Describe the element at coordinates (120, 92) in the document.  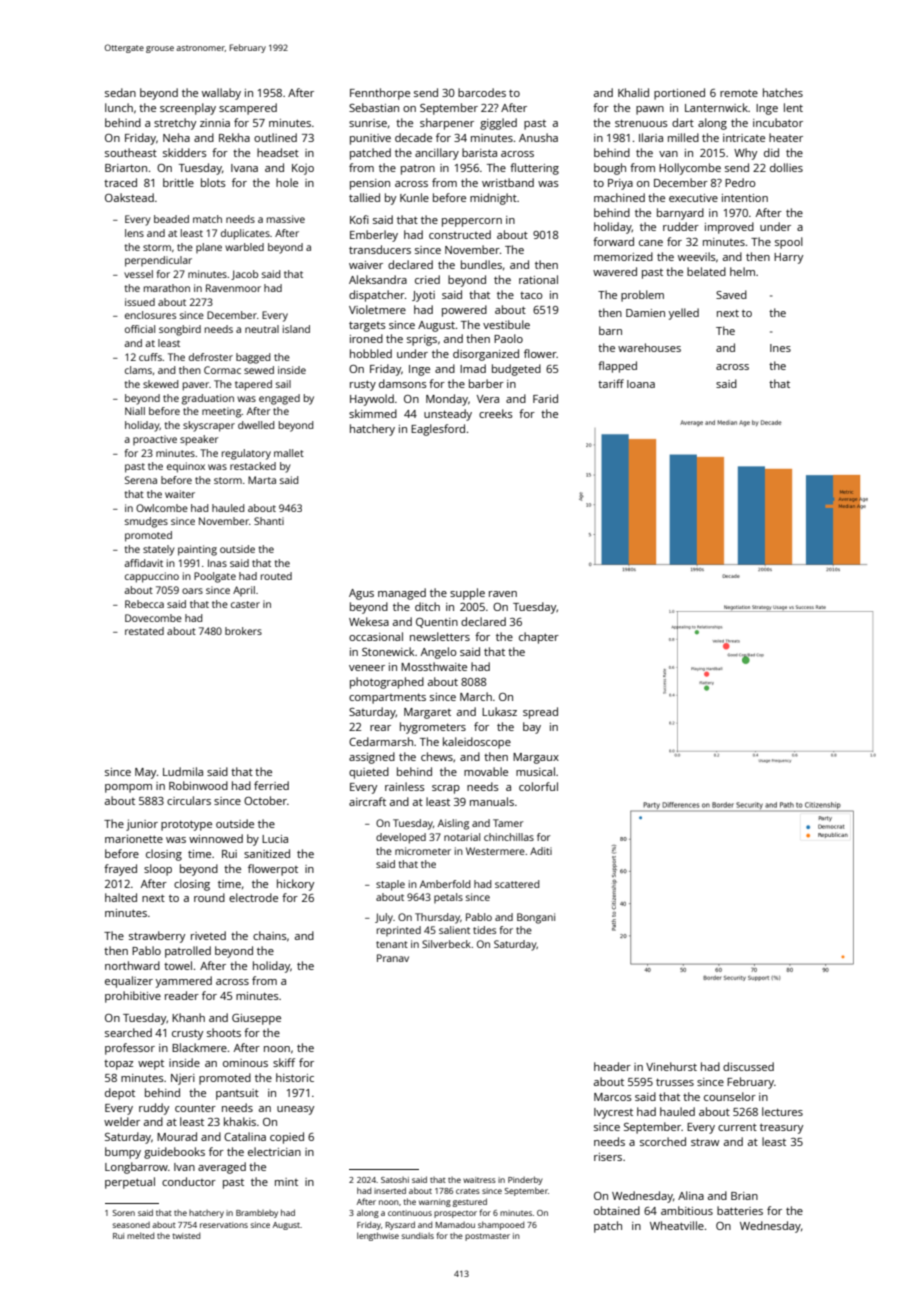
I see `sedan` at that location.
